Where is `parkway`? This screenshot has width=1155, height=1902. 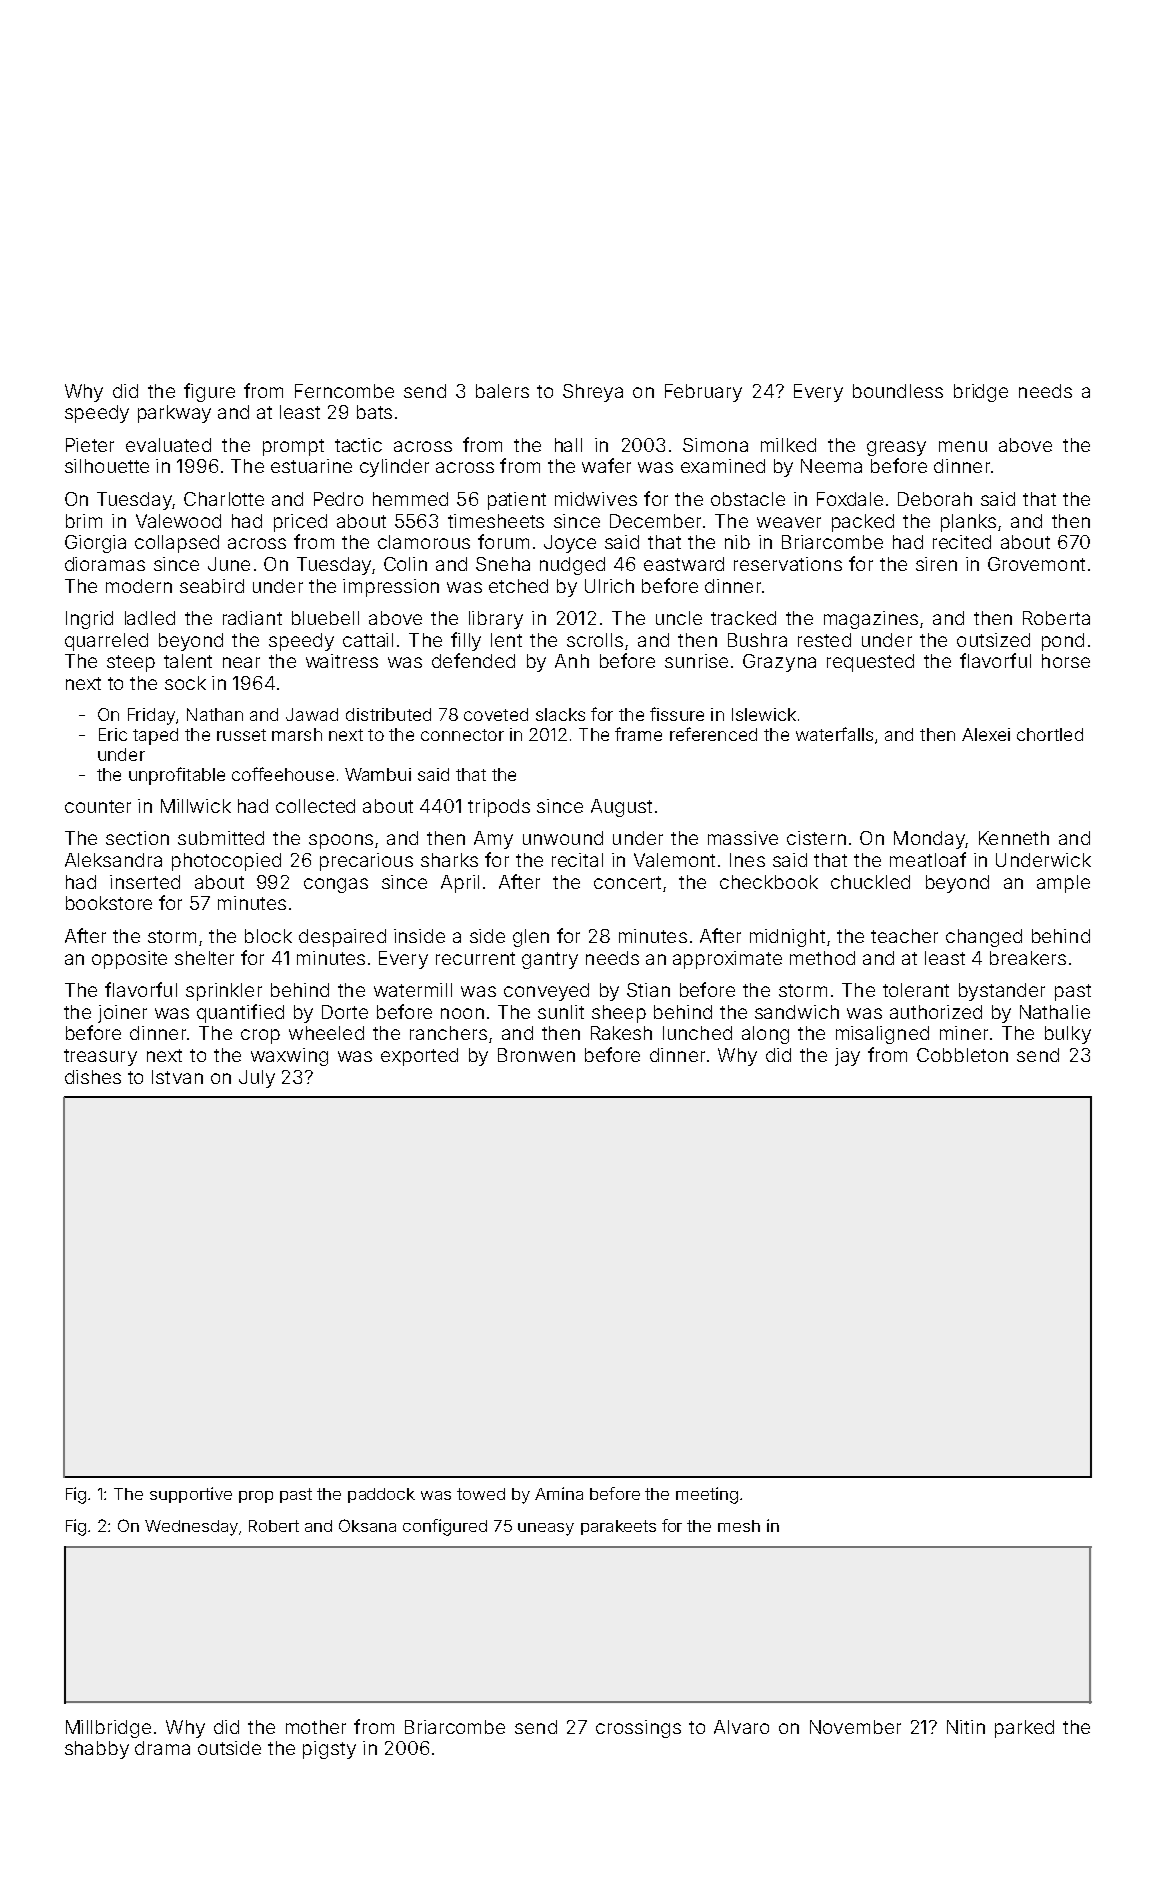 parkway is located at coordinates (174, 414).
